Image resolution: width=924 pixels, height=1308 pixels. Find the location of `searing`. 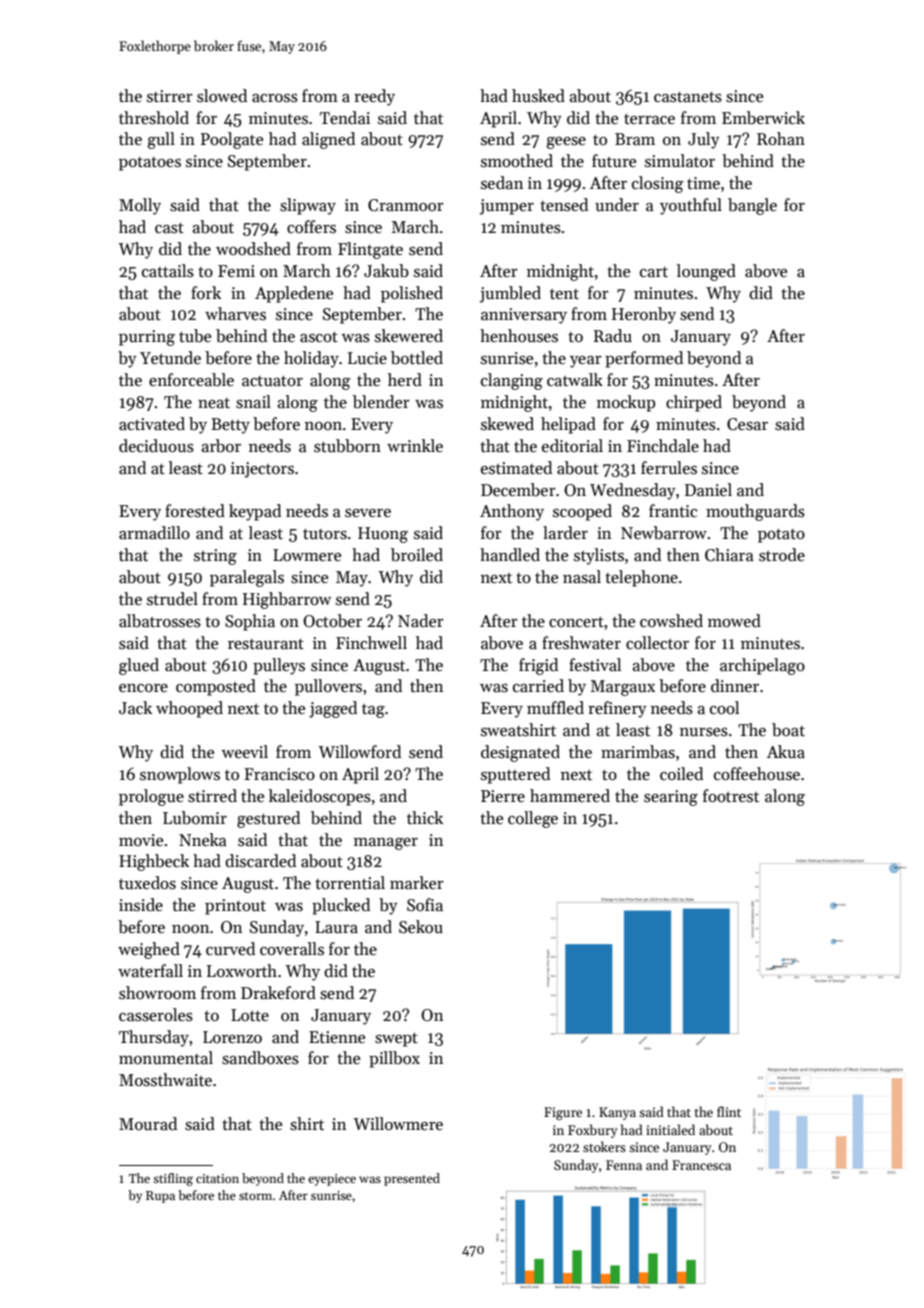

searing is located at coordinates (671, 798).
